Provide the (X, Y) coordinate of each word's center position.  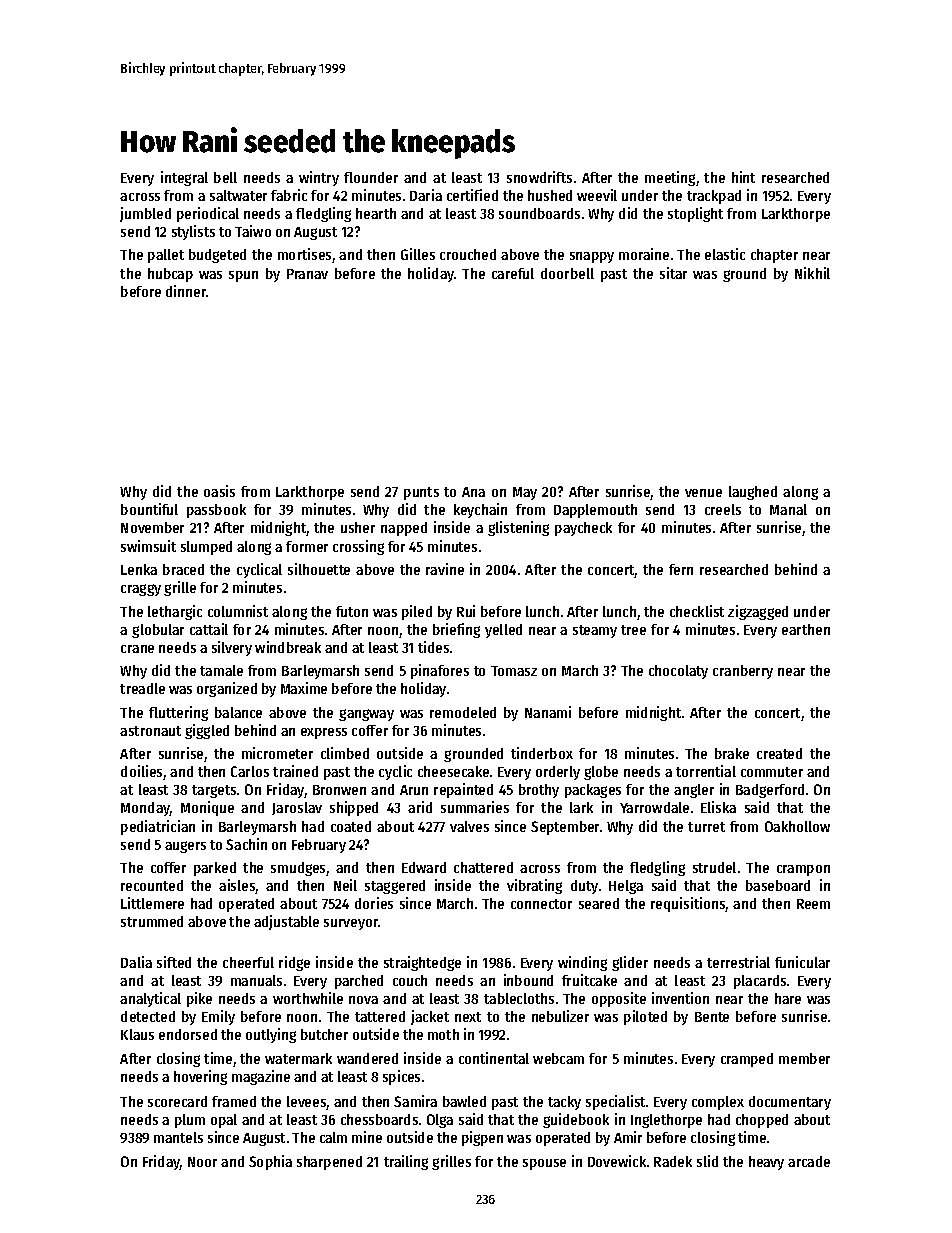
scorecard (177, 1101)
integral (184, 178)
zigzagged (758, 612)
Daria (426, 195)
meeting (670, 178)
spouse (544, 1164)
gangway (366, 715)
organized (227, 689)
